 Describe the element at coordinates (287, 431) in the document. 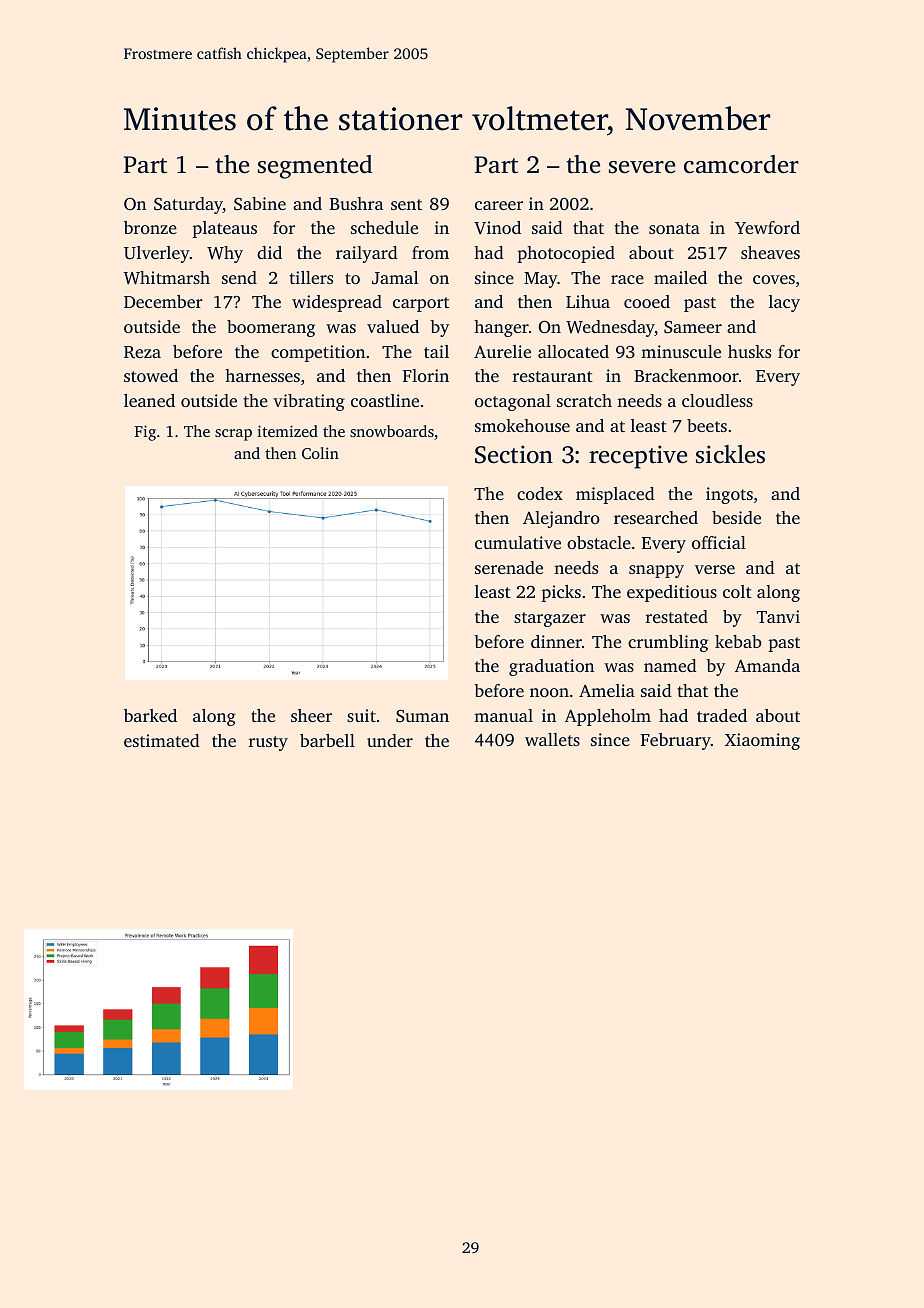

I see `itemized` at that location.
